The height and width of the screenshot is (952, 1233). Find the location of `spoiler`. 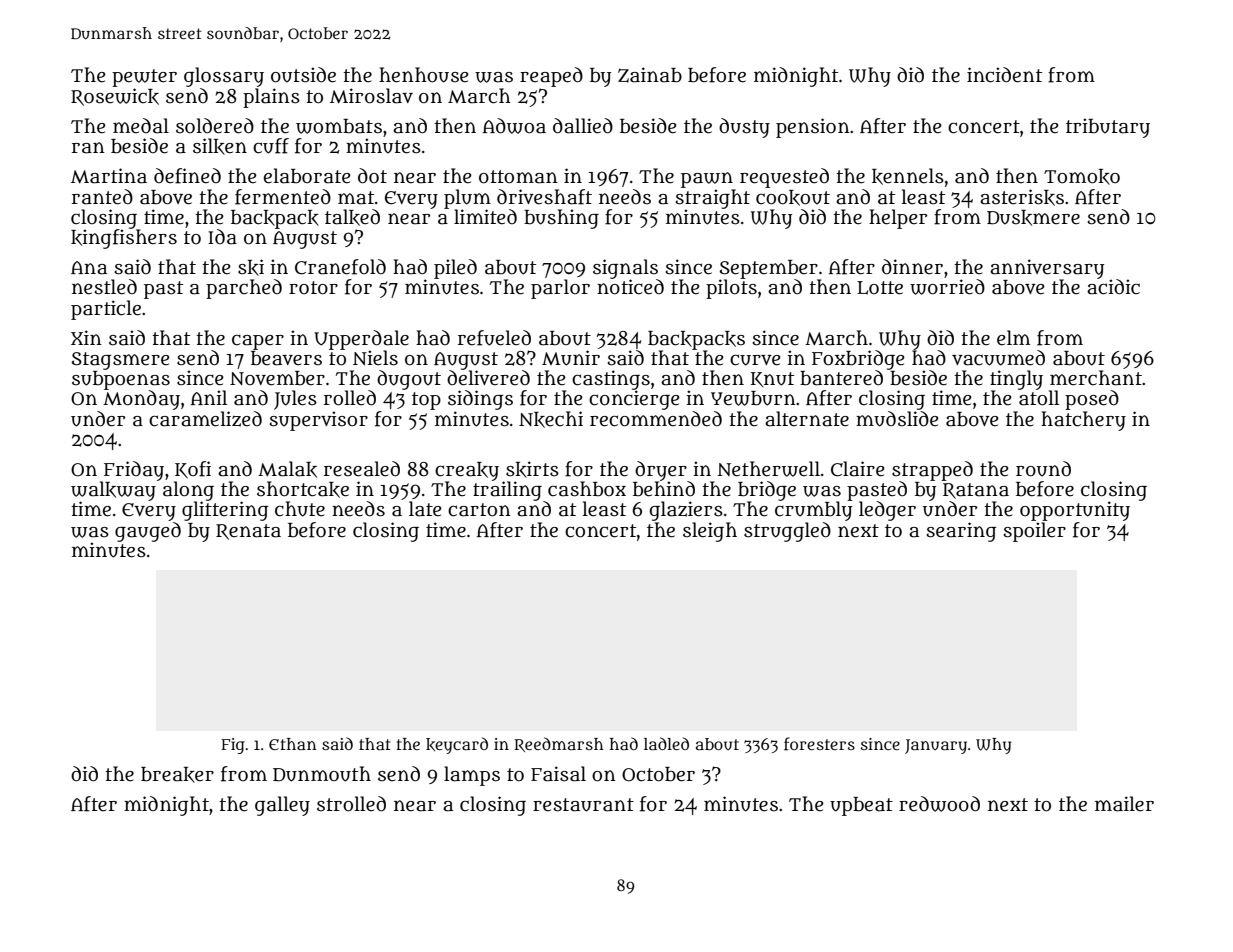

spoiler is located at coordinates (1035, 532).
